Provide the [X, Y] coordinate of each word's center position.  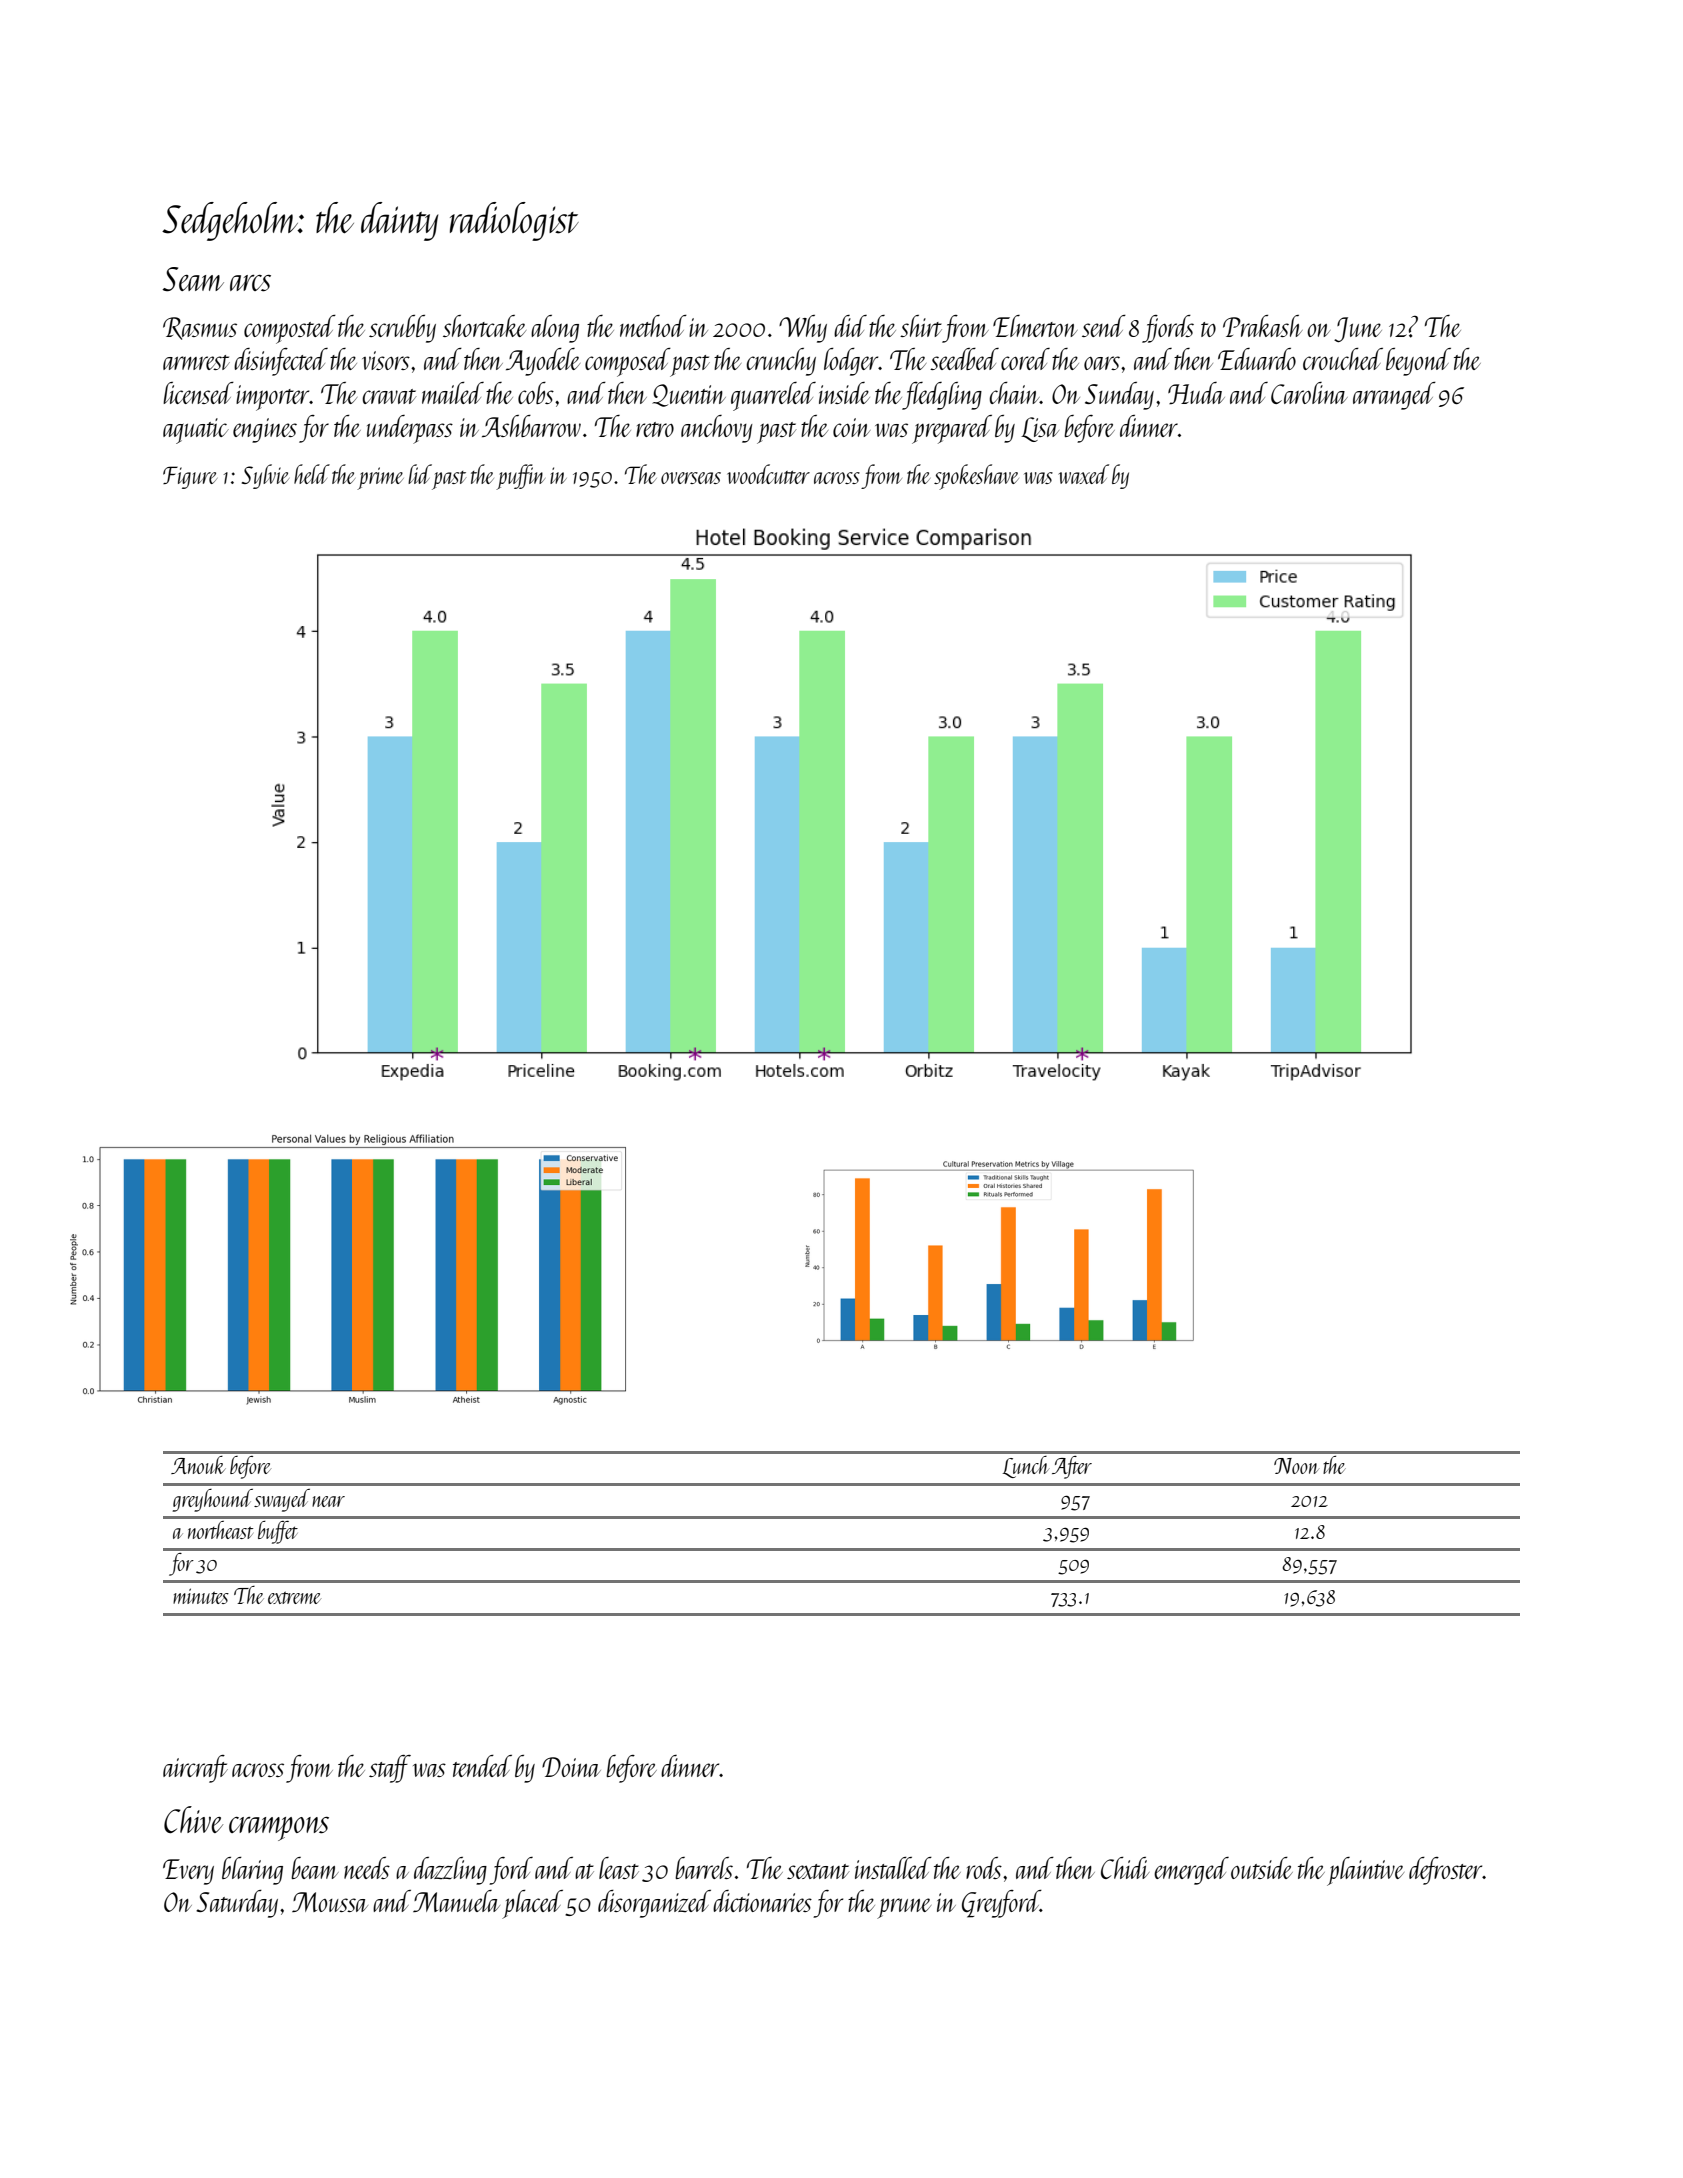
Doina [571, 1767]
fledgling [942, 396]
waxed [1084, 474]
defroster [1445, 1871]
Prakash [1263, 326]
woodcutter [768, 474]
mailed [453, 393]
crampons [279, 1829]
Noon [1296, 1466]
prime [380, 478]
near [328, 1501]
